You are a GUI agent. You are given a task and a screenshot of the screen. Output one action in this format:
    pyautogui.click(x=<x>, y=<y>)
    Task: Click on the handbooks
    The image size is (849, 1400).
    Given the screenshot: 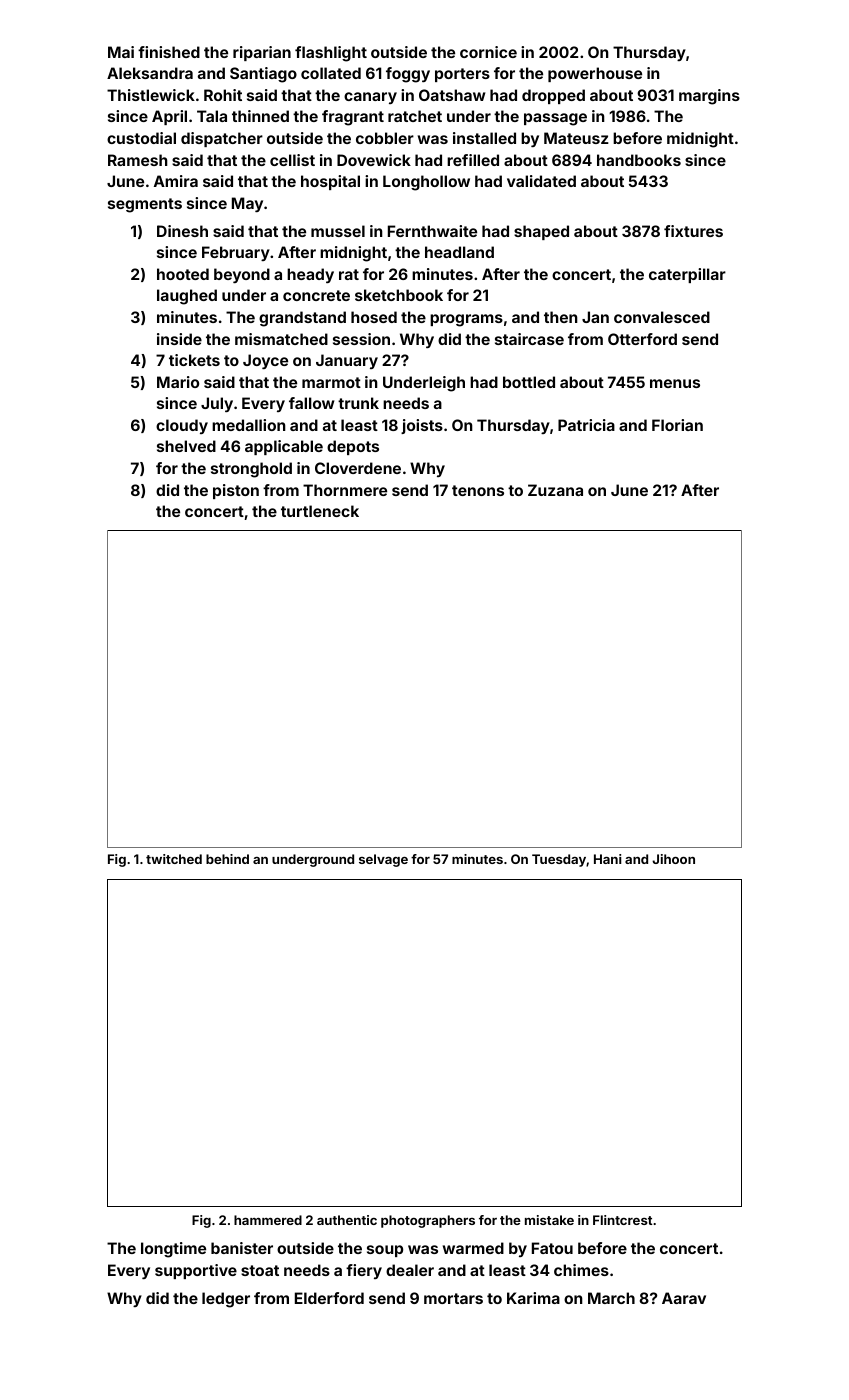 What is the action you would take?
    pyautogui.click(x=639, y=160)
